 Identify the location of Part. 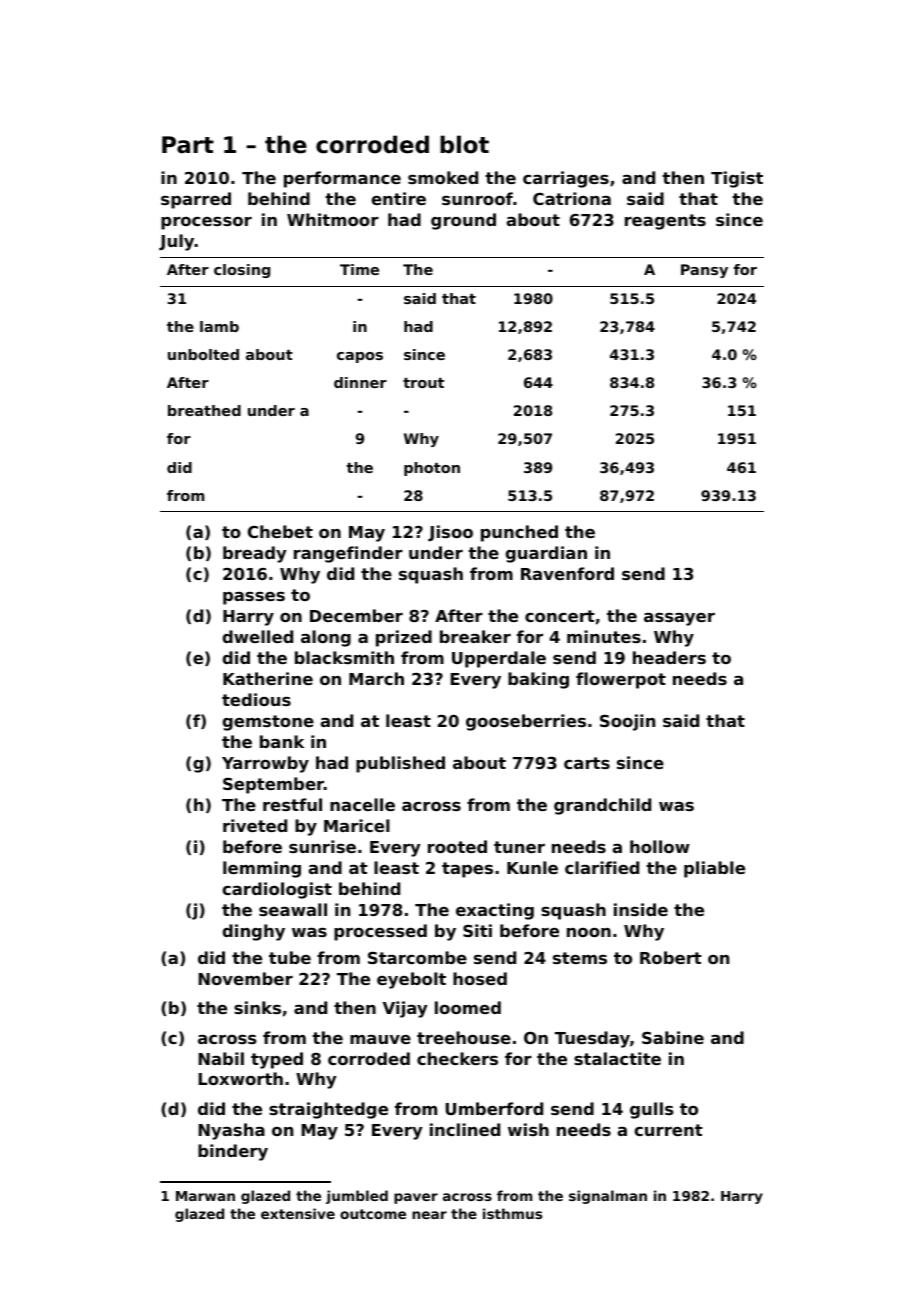
(188, 145).
